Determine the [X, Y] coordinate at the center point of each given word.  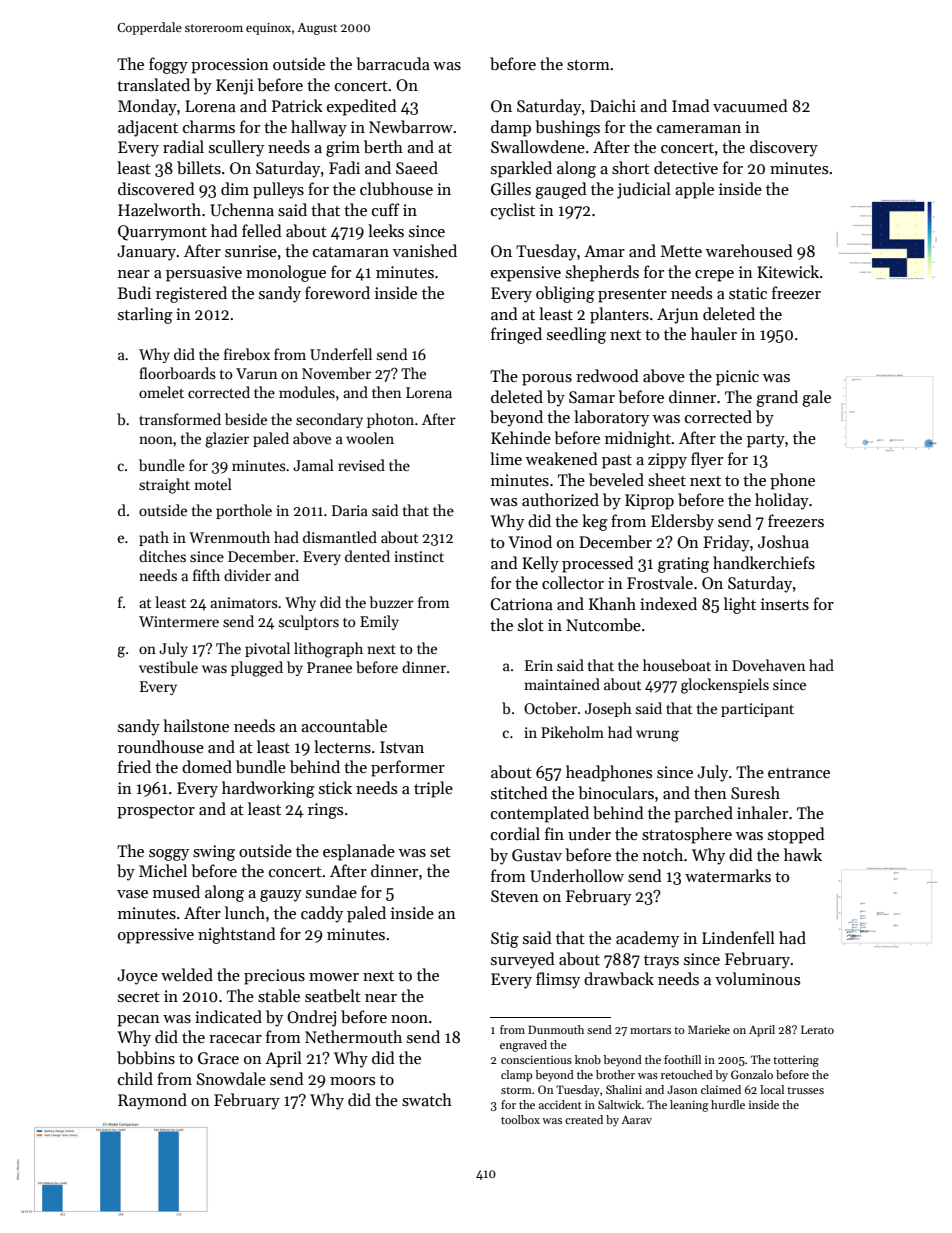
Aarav [636, 1119]
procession [230, 66]
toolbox [520, 1119]
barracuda [393, 64]
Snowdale [231, 1078]
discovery [784, 148]
